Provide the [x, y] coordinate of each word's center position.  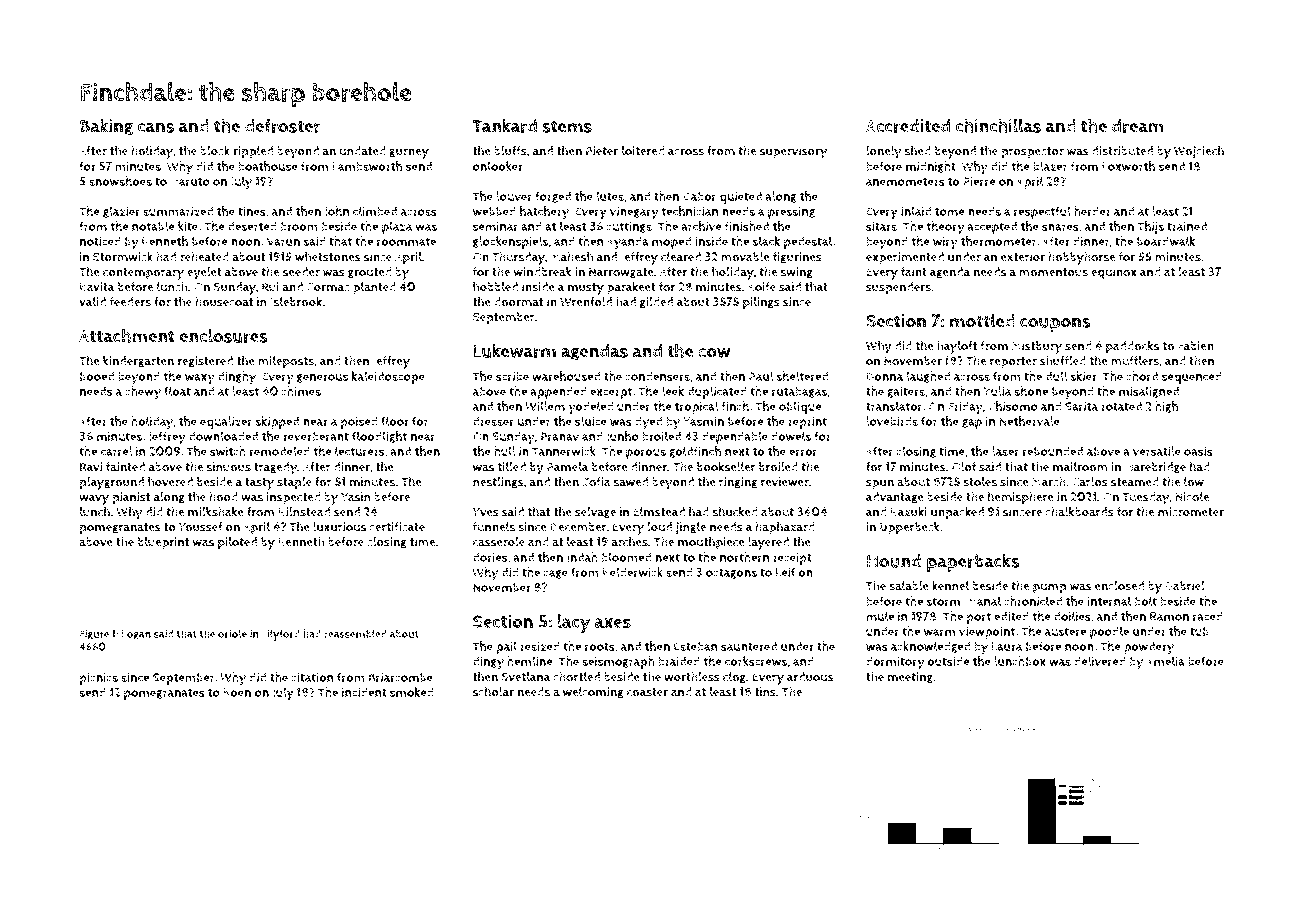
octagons [731, 573]
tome [949, 211]
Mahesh [572, 256]
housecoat [224, 301]
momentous [1053, 272]
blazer [1050, 166]
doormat [519, 302]
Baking [106, 127]
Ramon [1169, 616]
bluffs [510, 151]
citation [312, 677]
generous [322, 378]
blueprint [164, 543]
